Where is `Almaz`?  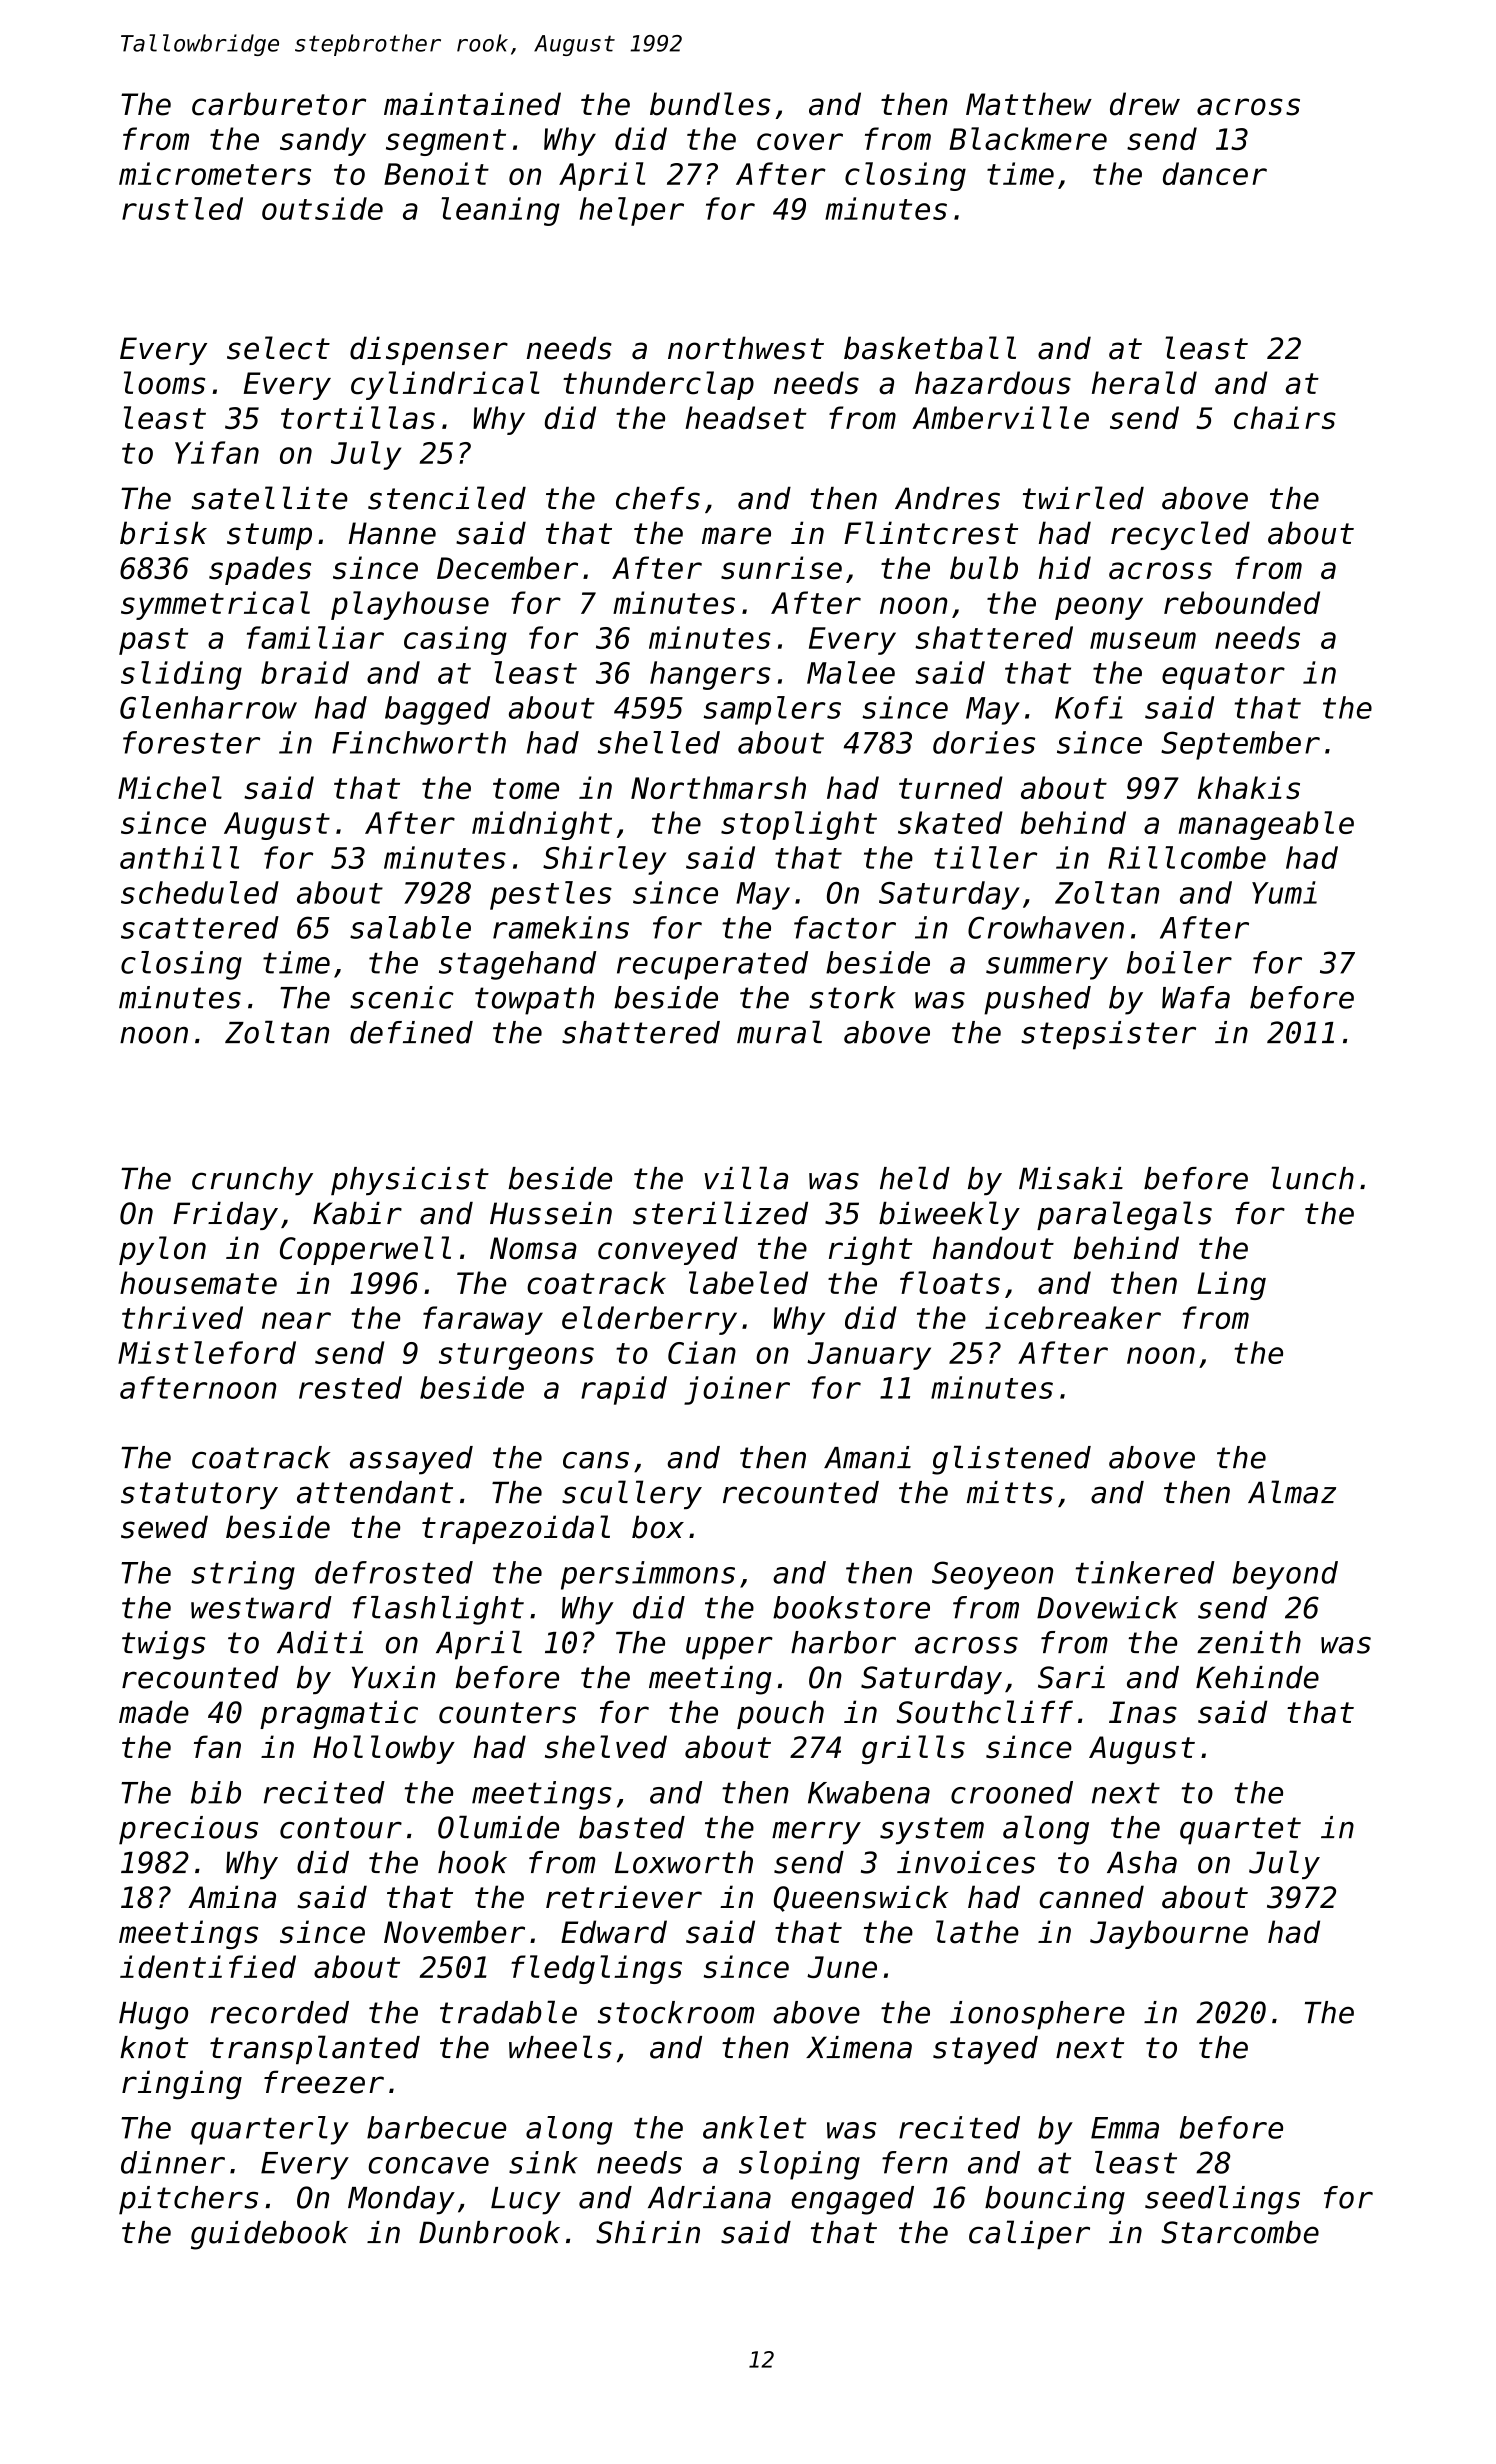 Almaz is located at coordinates (1292, 1492).
